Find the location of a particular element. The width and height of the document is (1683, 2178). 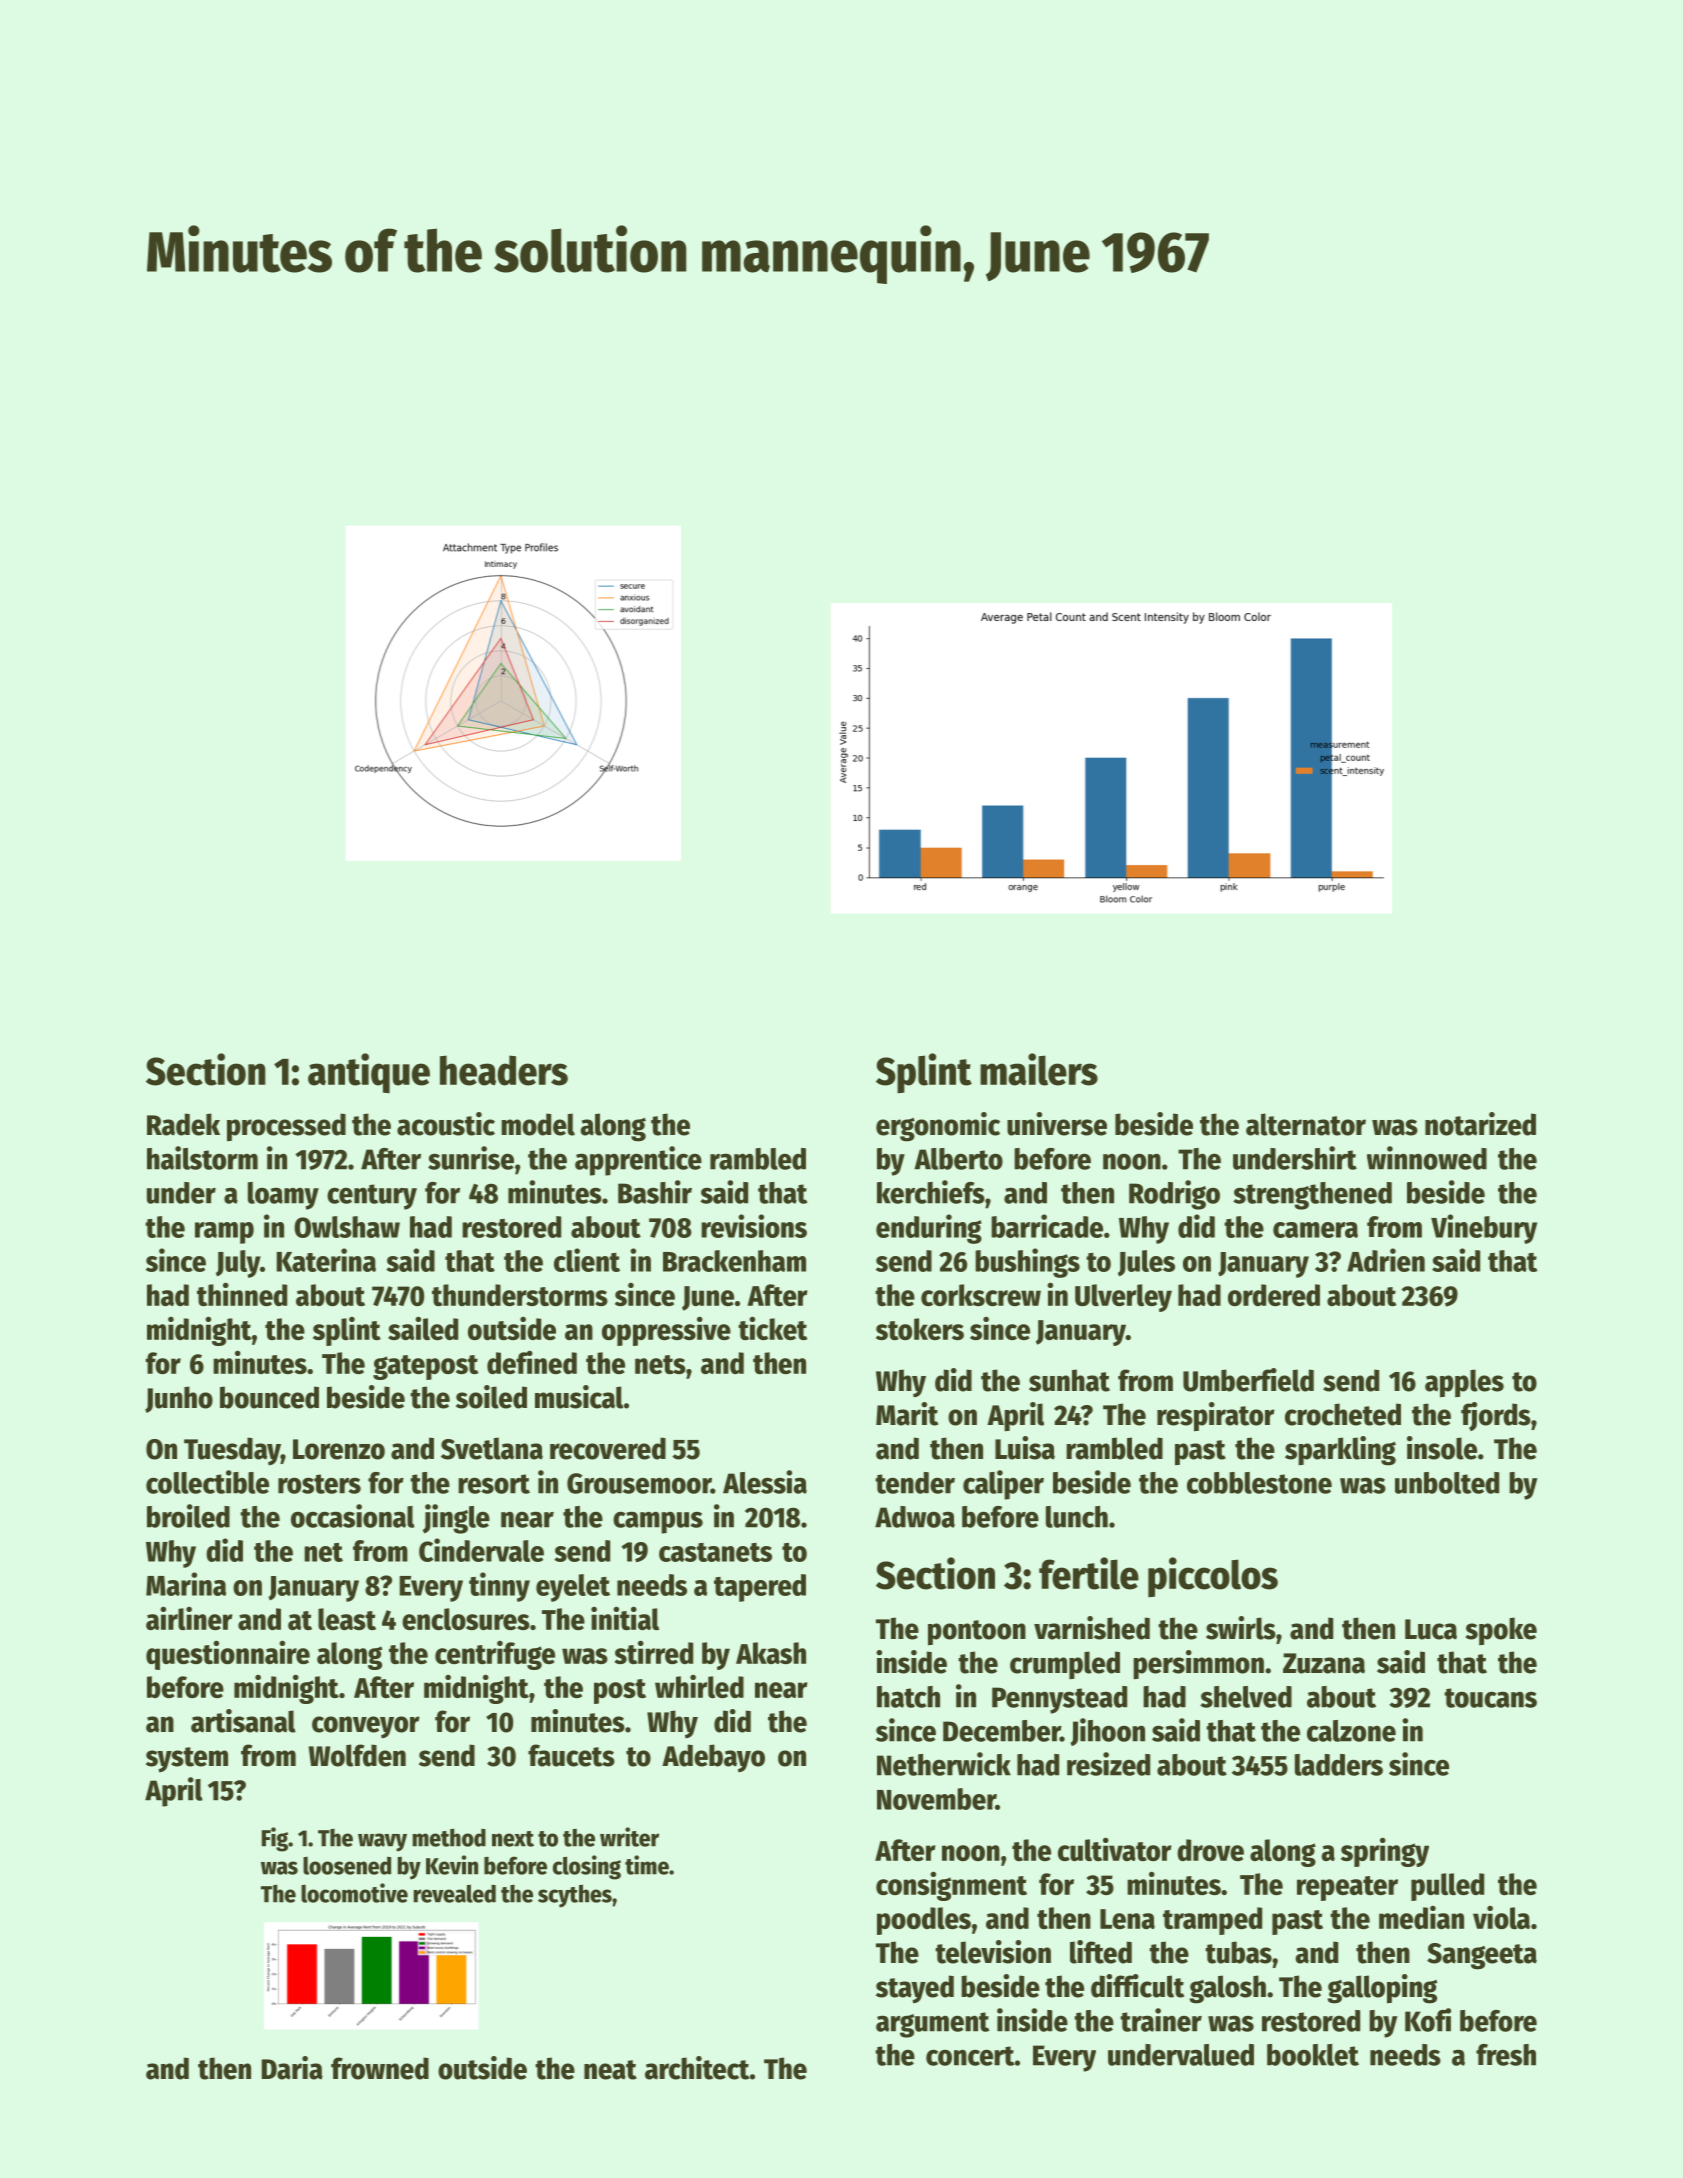

concert is located at coordinates (970, 2056).
